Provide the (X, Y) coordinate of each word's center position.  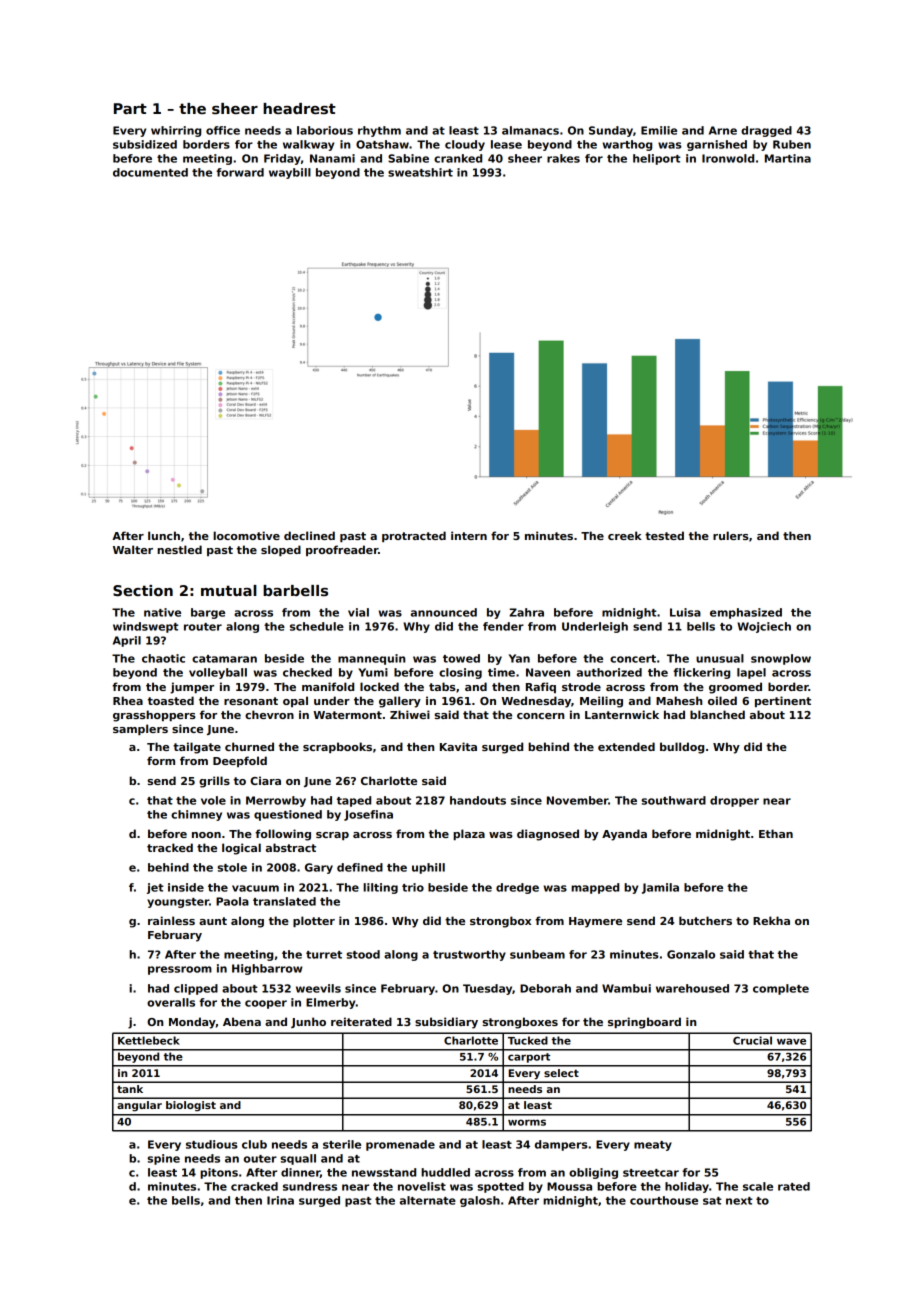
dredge (517, 888)
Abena (242, 1021)
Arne (723, 130)
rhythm (379, 131)
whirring (176, 131)
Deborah (545, 988)
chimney (196, 815)
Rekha (771, 920)
